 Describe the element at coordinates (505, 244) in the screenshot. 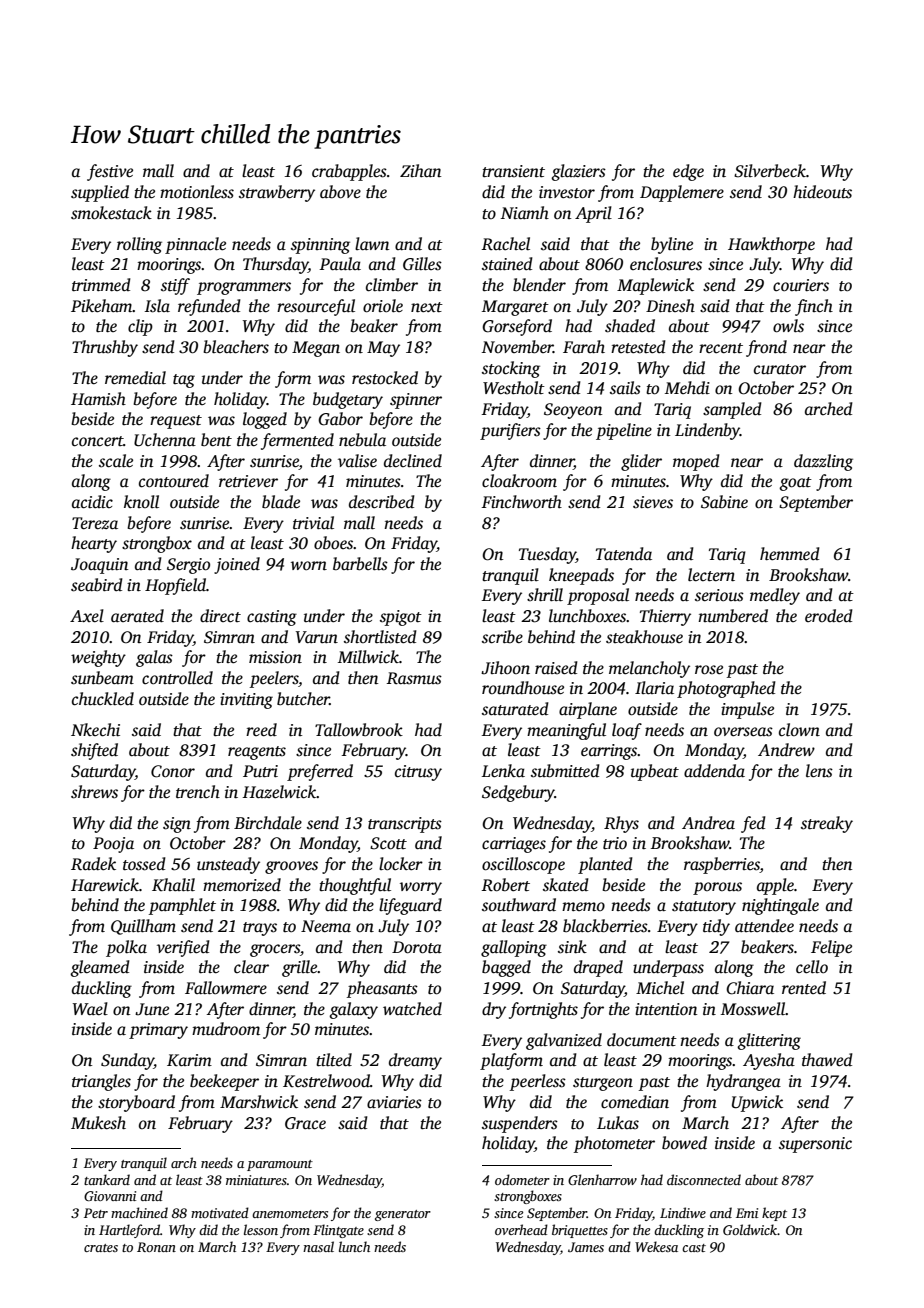

I see `Rachel` at that location.
